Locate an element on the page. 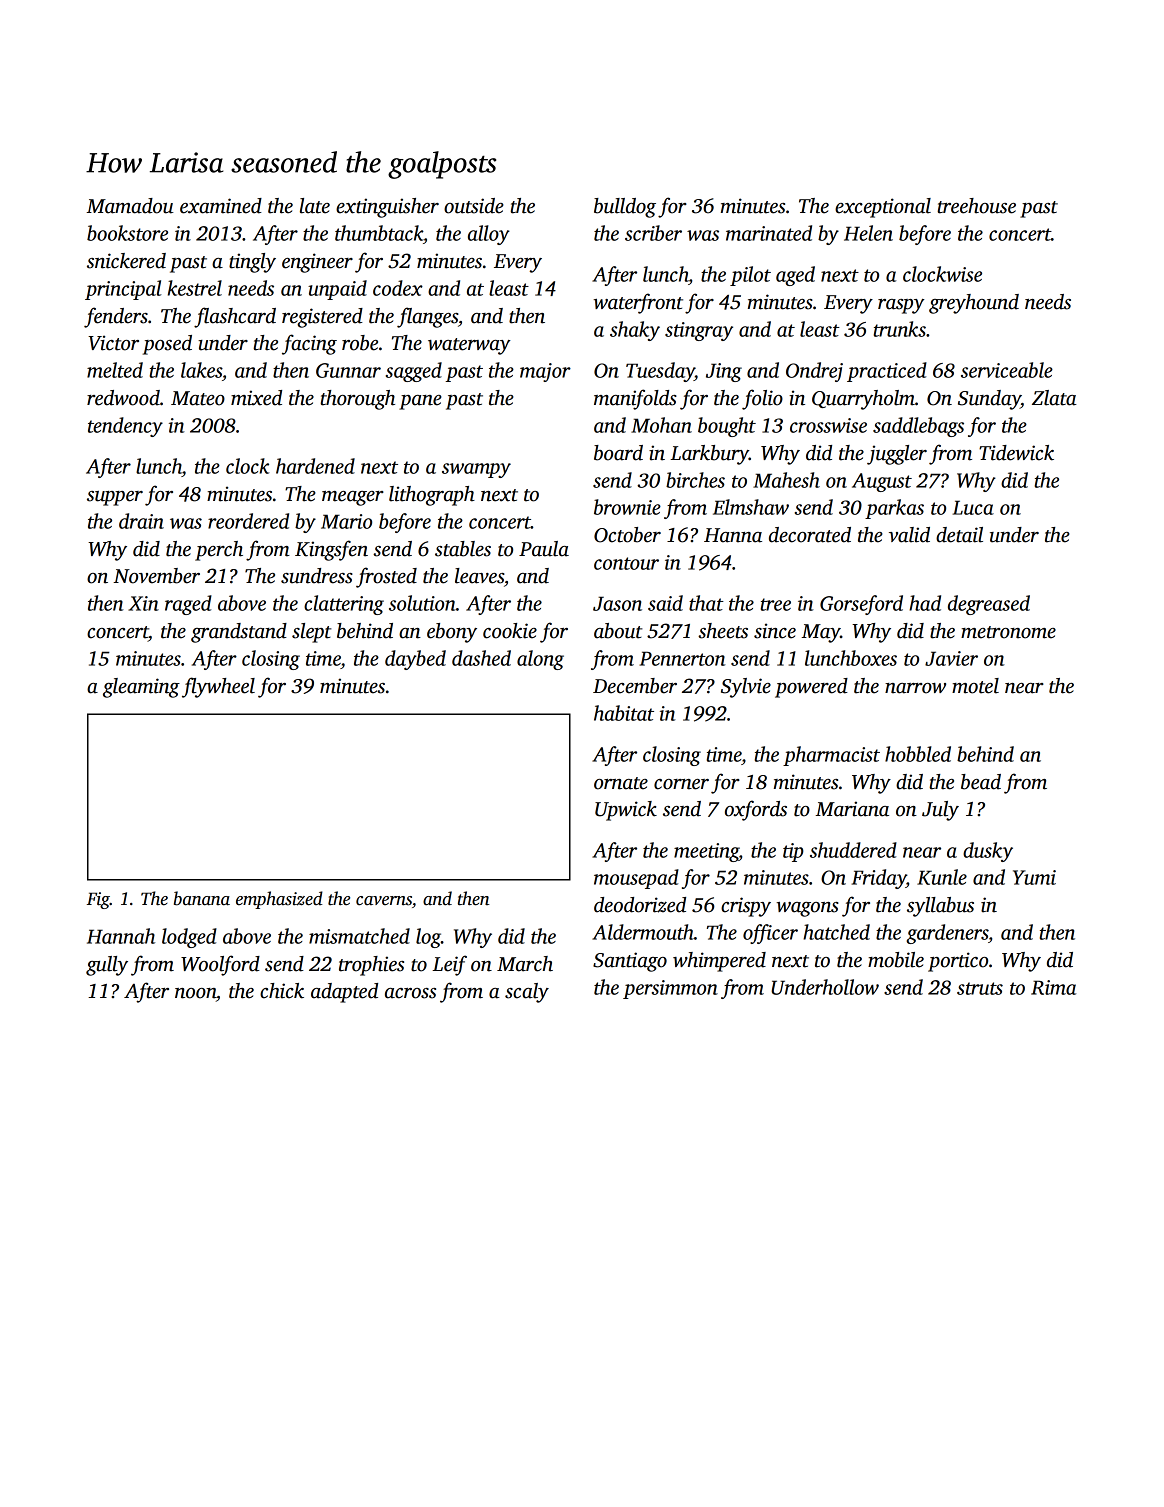 This image has width=1164, height=1507. decorated is located at coordinates (810, 535).
